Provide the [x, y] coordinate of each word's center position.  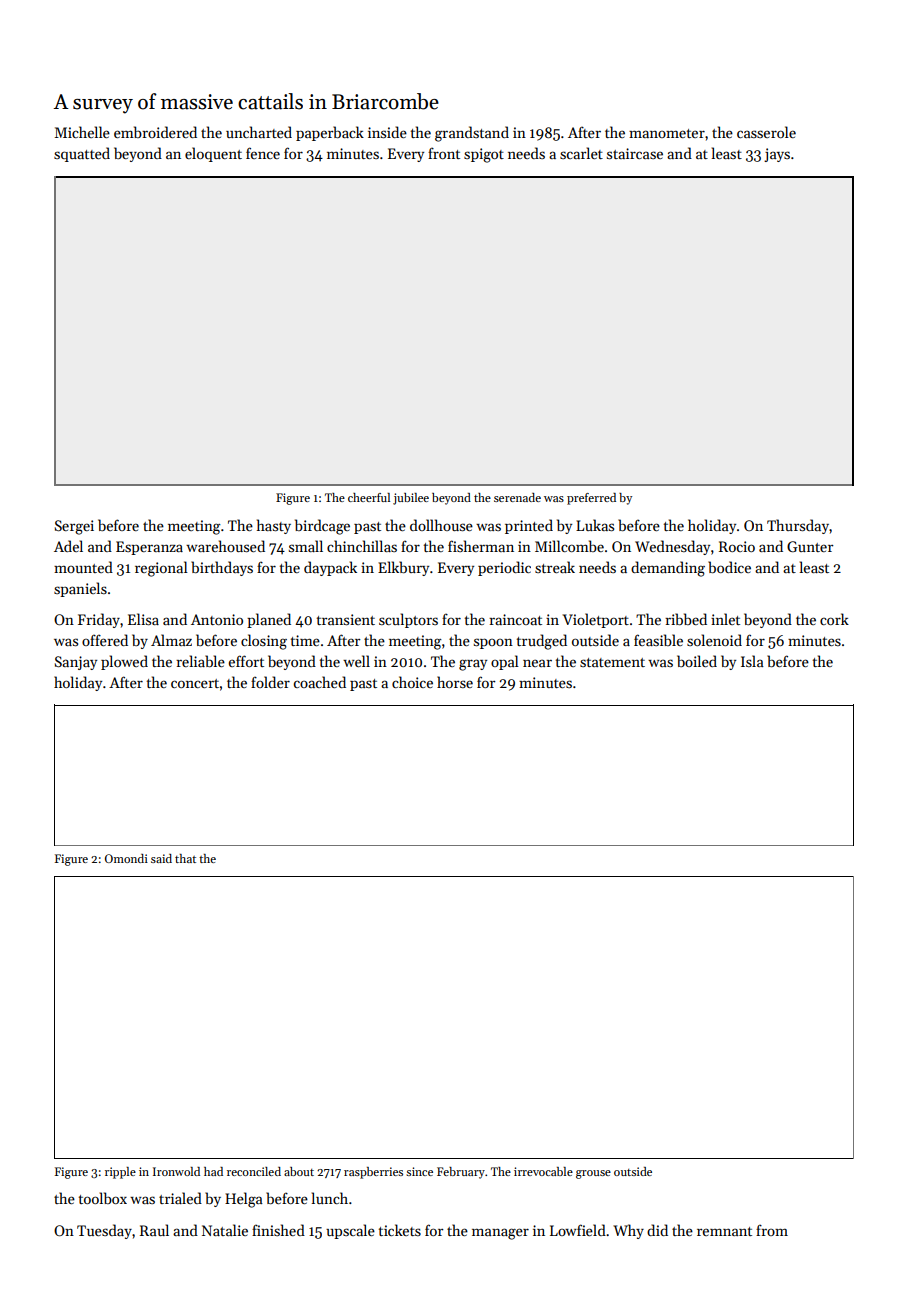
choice [412, 682]
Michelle [82, 132]
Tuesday [104, 1231]
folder [270, 682]
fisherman [481, 546]
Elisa [143, 619]
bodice [729, 567]
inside [387, 132]
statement [612, 662]
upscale [350, 1231]
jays [777, 155]
